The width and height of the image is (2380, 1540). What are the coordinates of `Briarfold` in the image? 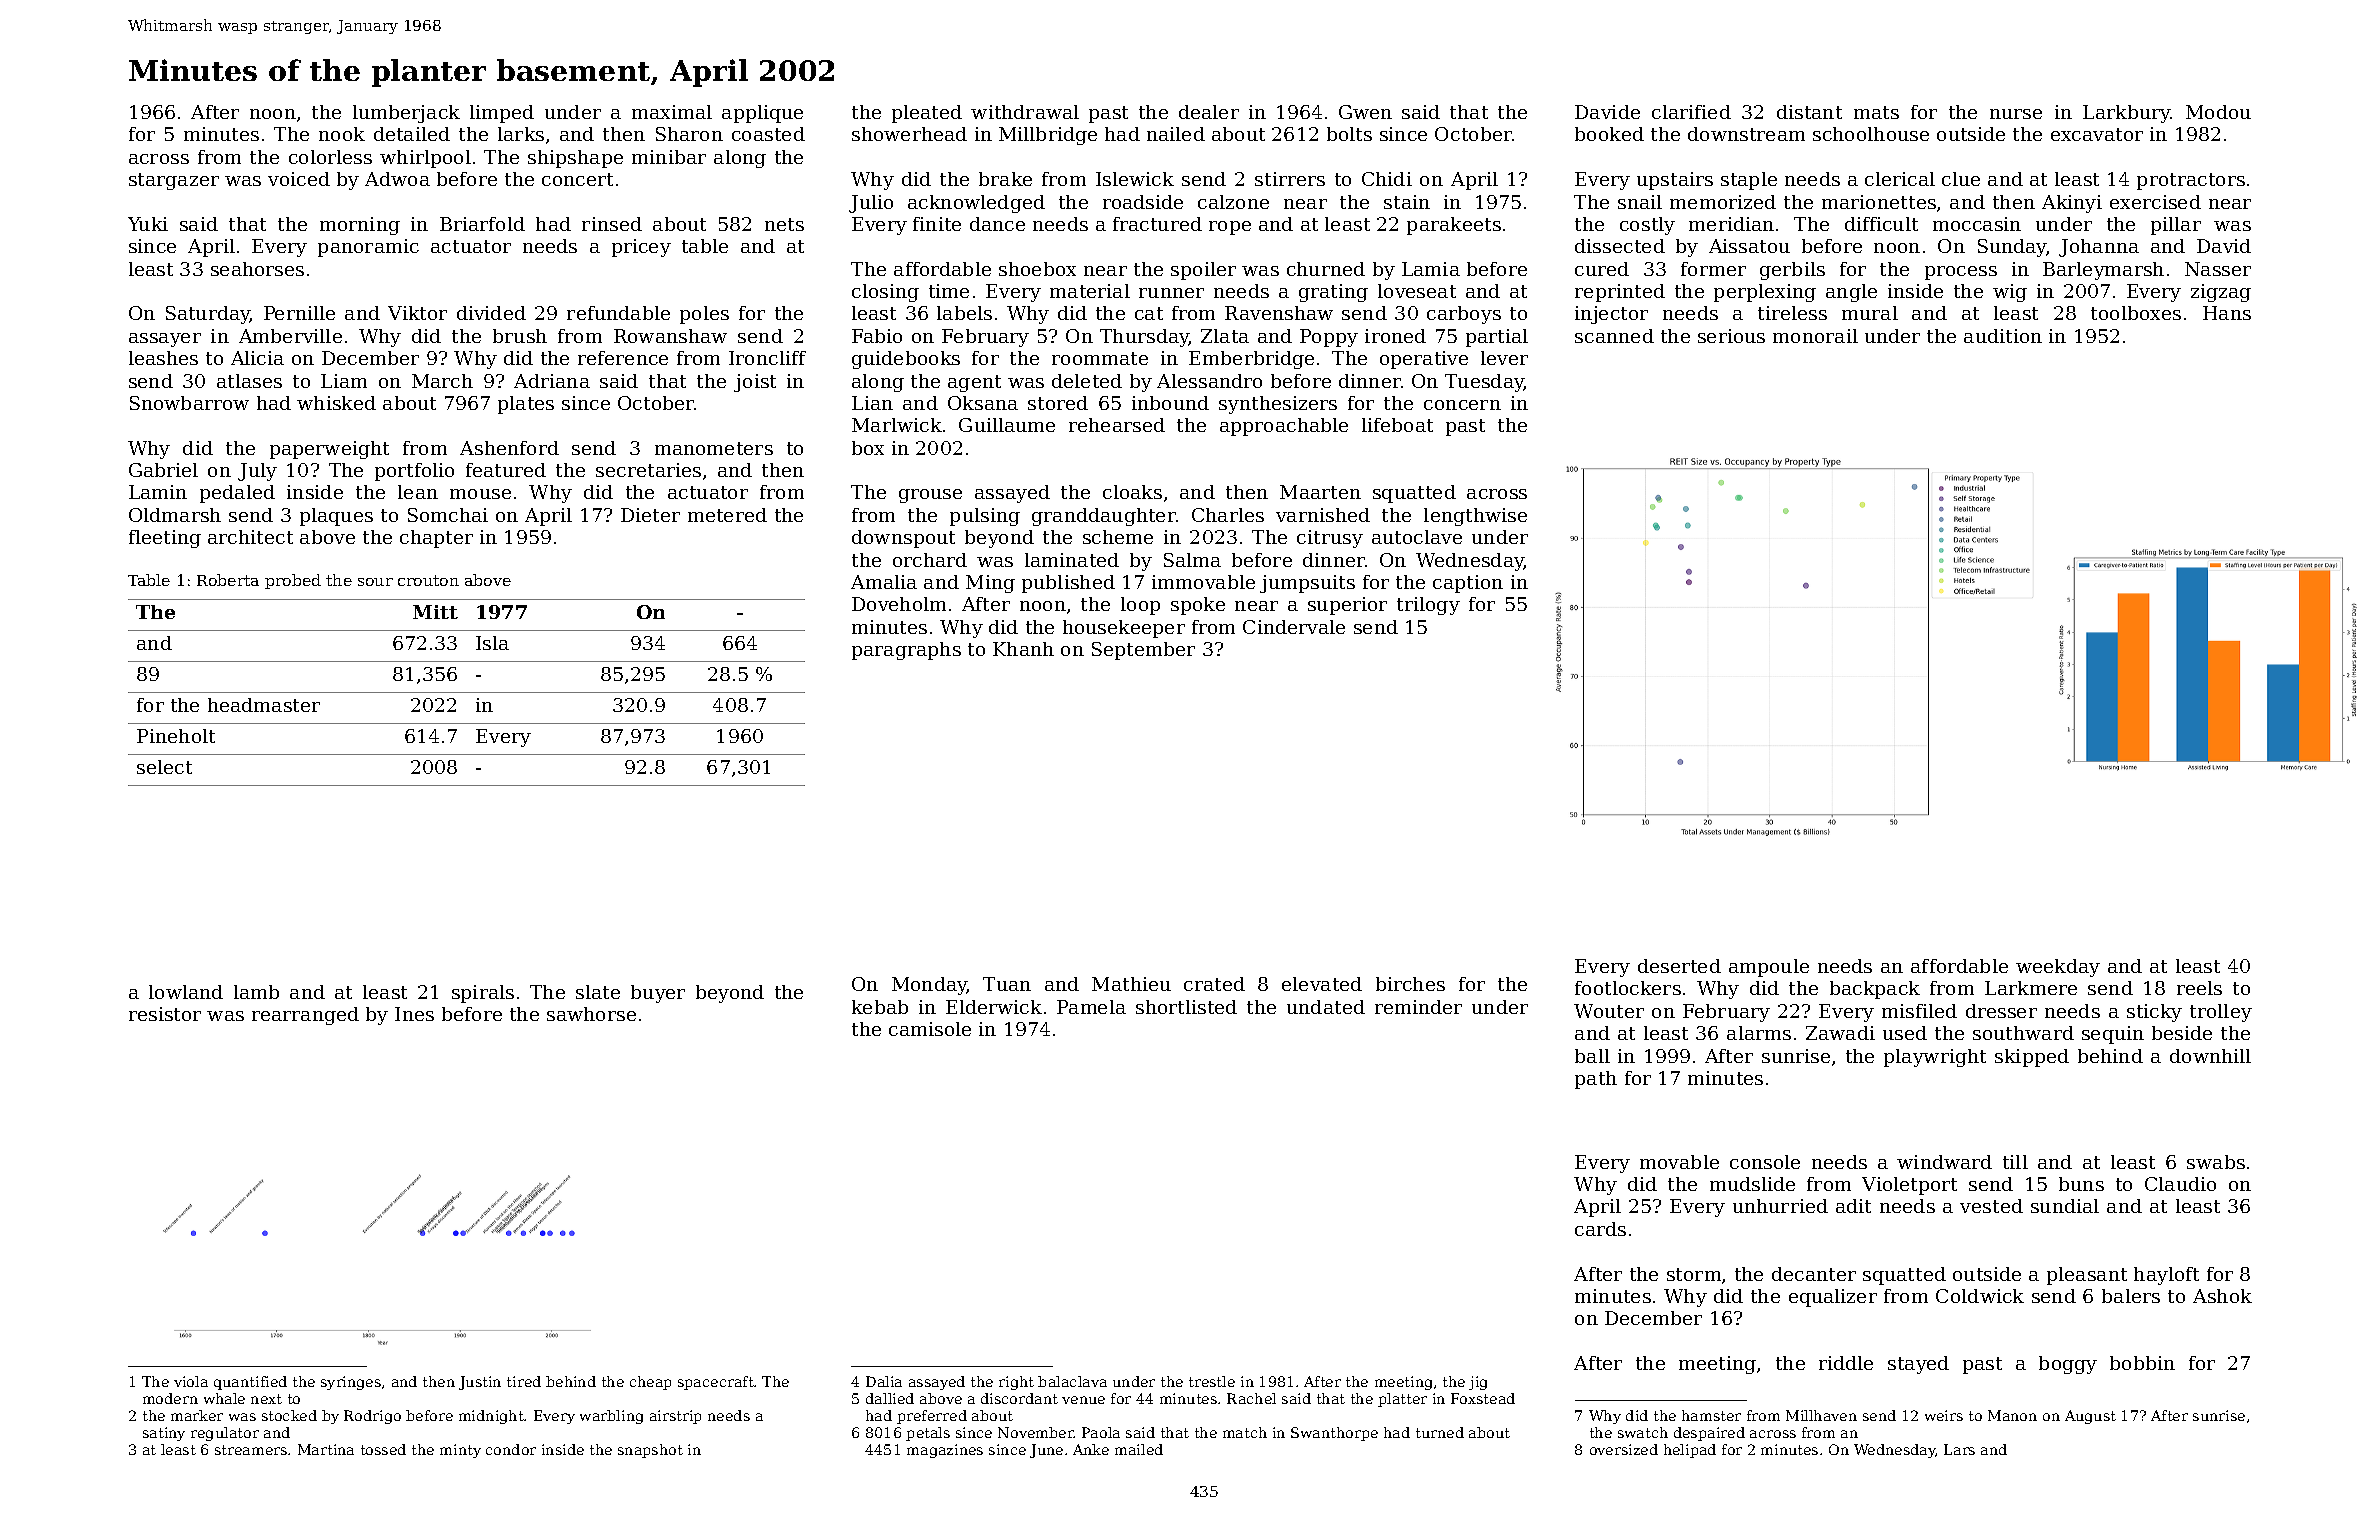 It's located at (482, 224).
